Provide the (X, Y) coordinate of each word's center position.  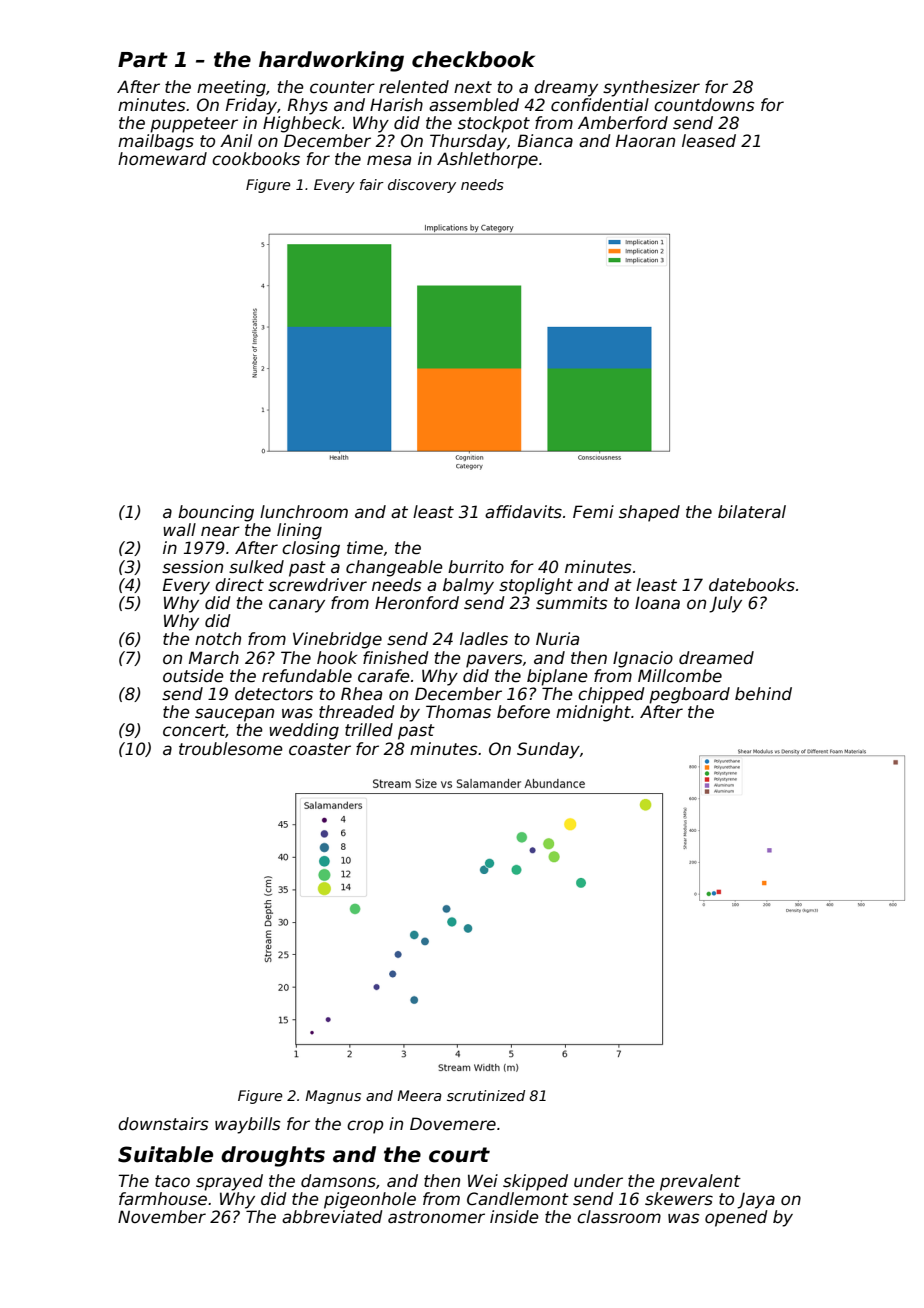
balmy (468, 586)
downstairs (163, 1124)
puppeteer (194, 125)
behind (763, 694)
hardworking (331, 61)
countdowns (704, 105)
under (598, 1181)
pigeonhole (370, 1200)
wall (179, 530)
